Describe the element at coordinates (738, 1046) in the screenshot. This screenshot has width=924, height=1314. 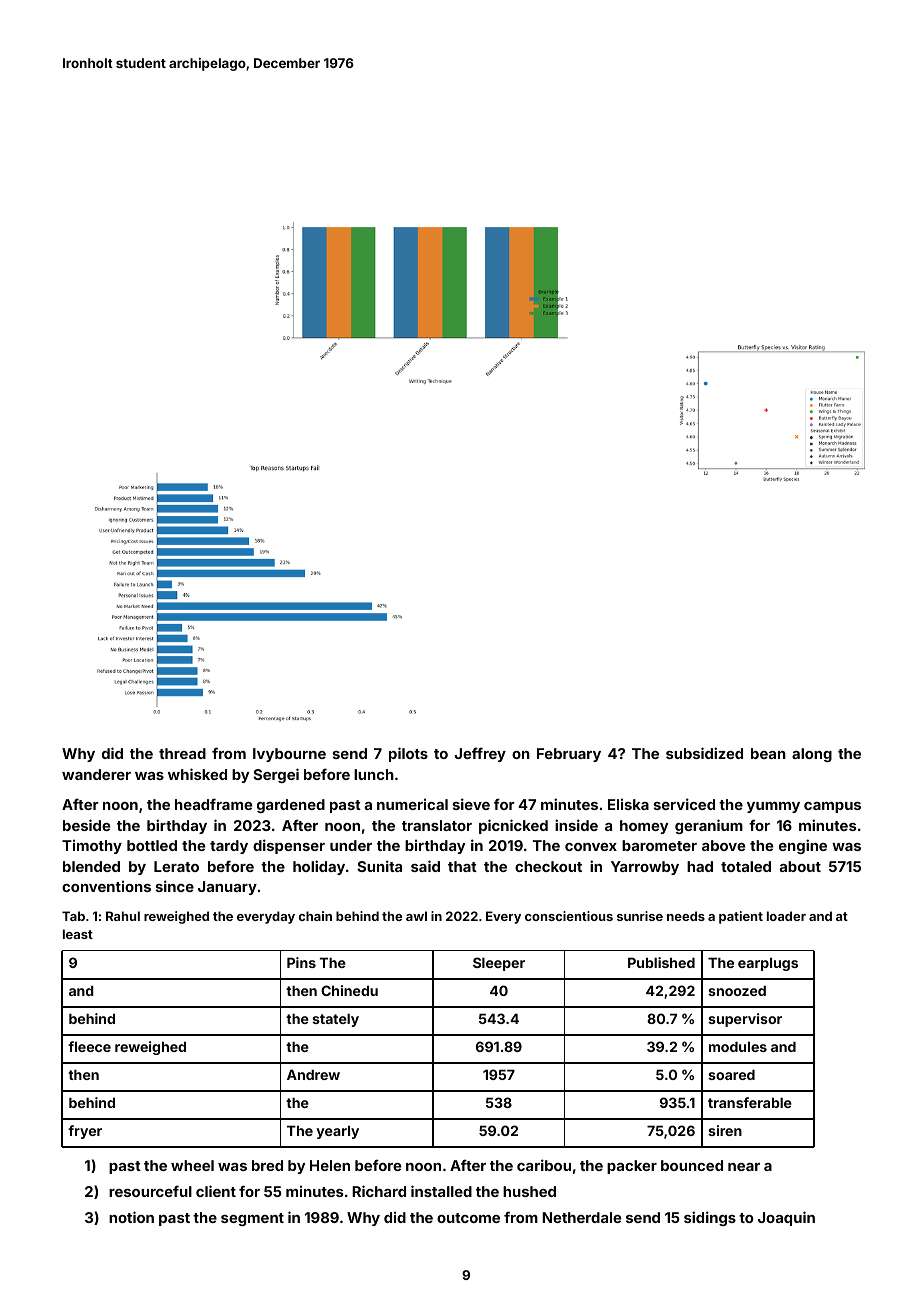
I see `modules` at that location.
